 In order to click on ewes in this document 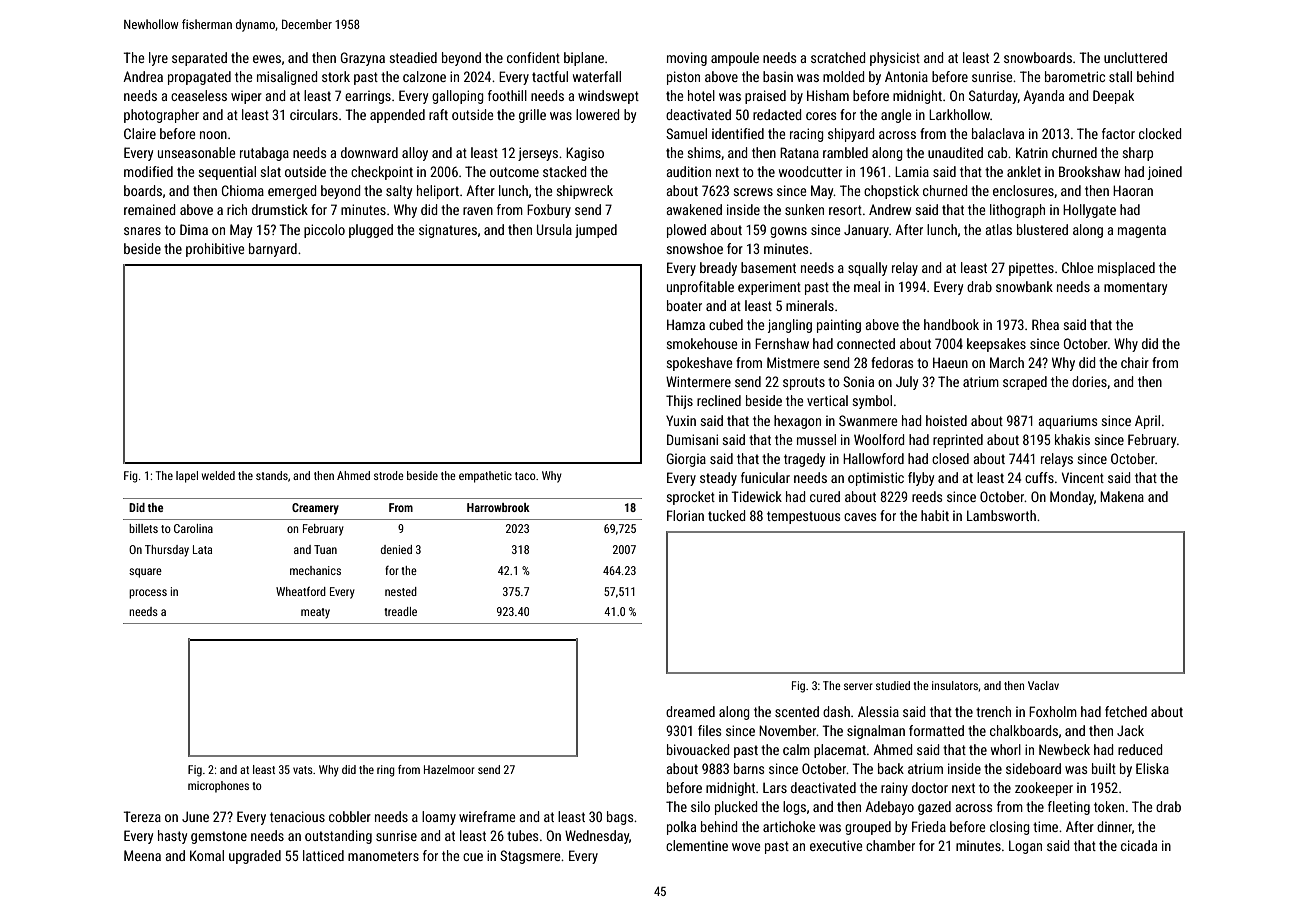, I will do `click(267, 59)`.
